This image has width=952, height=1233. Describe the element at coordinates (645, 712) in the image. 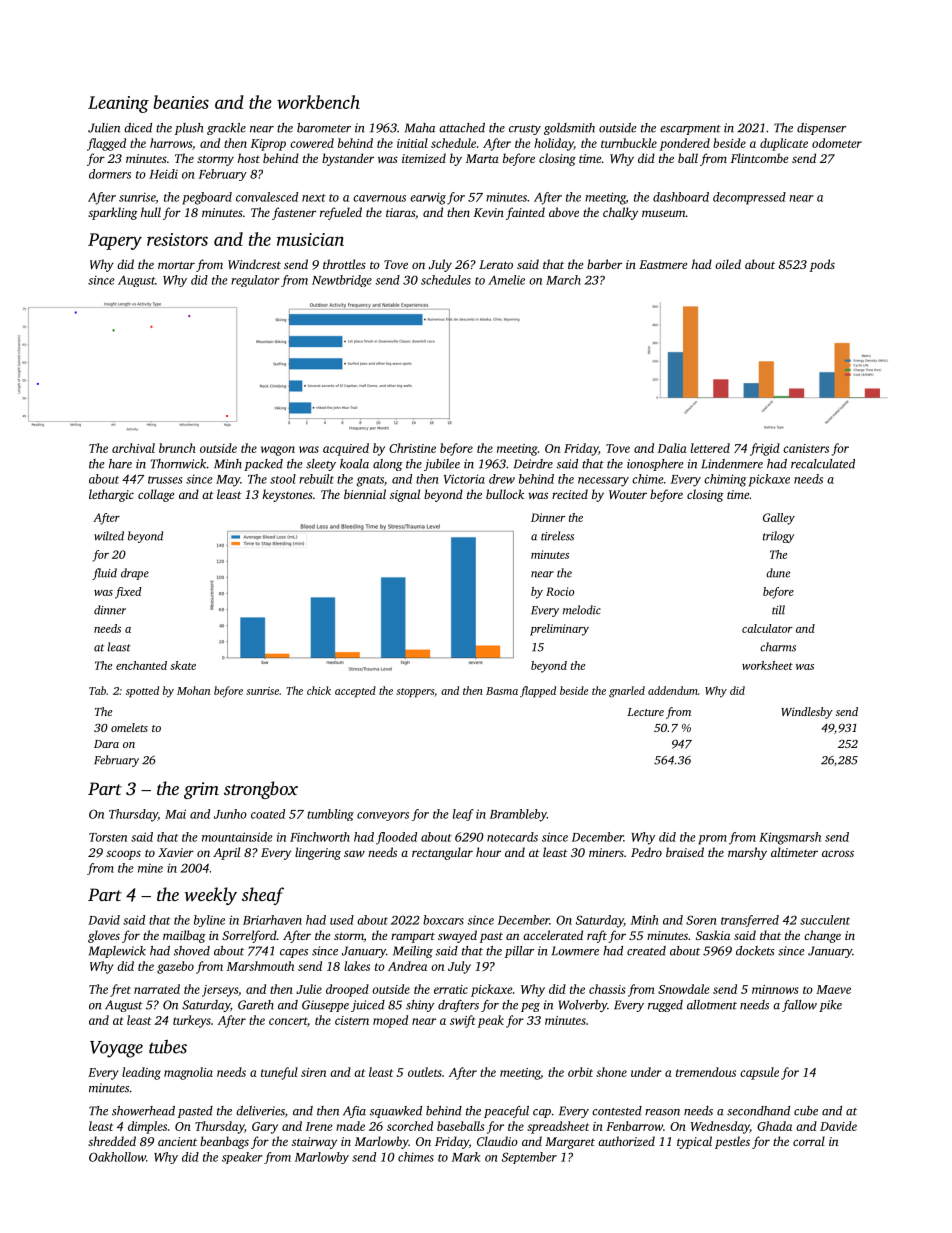

I see `Lecture` at that location.
